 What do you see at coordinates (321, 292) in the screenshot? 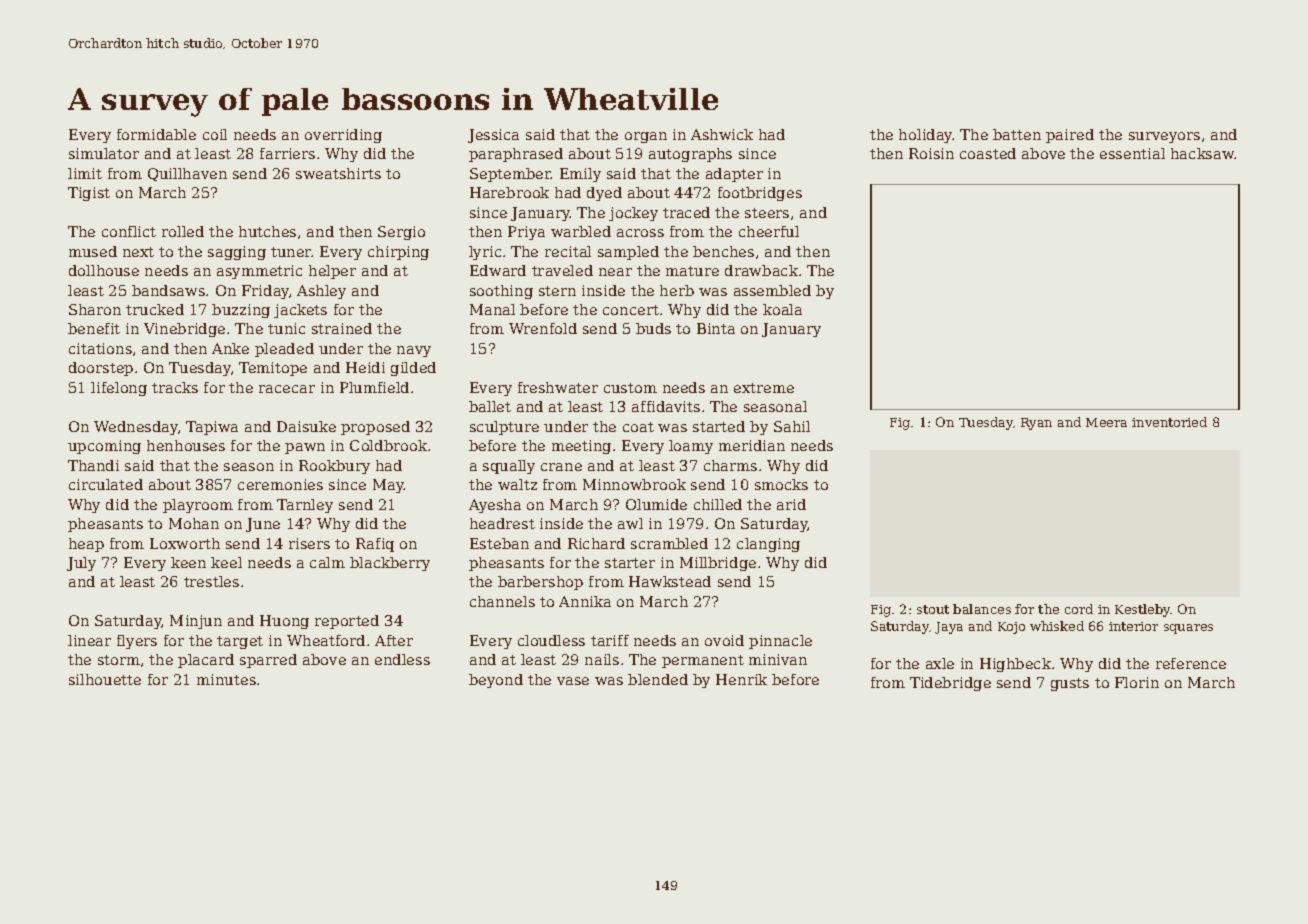
I see `Ashley` at bounding box center [321, 292].
